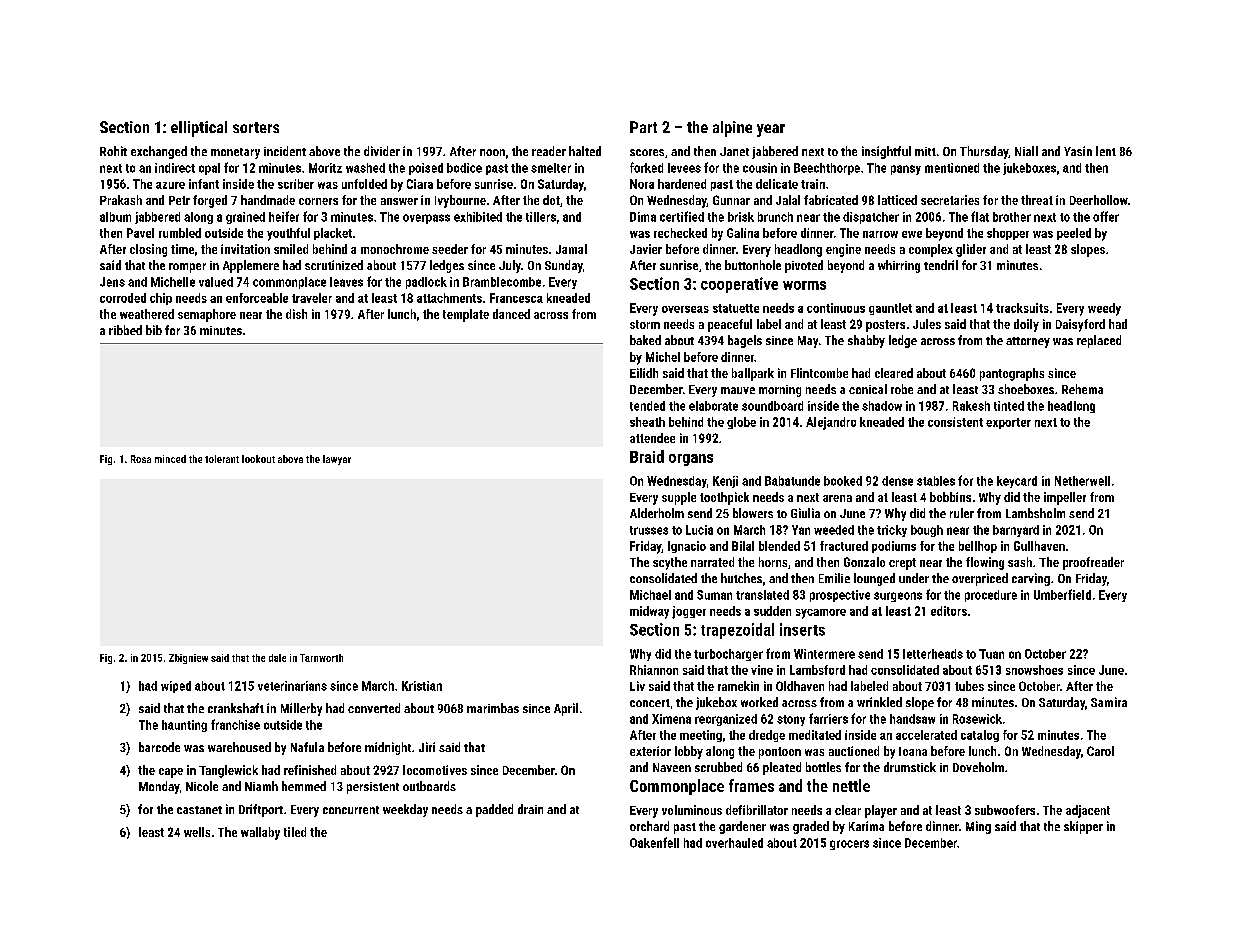 The height and width of the screenshot is (952, 1233). What do you see at coordinates (1099, 341) in the screenshot?
I see `replaced` at bounding box center [1099, 341].
